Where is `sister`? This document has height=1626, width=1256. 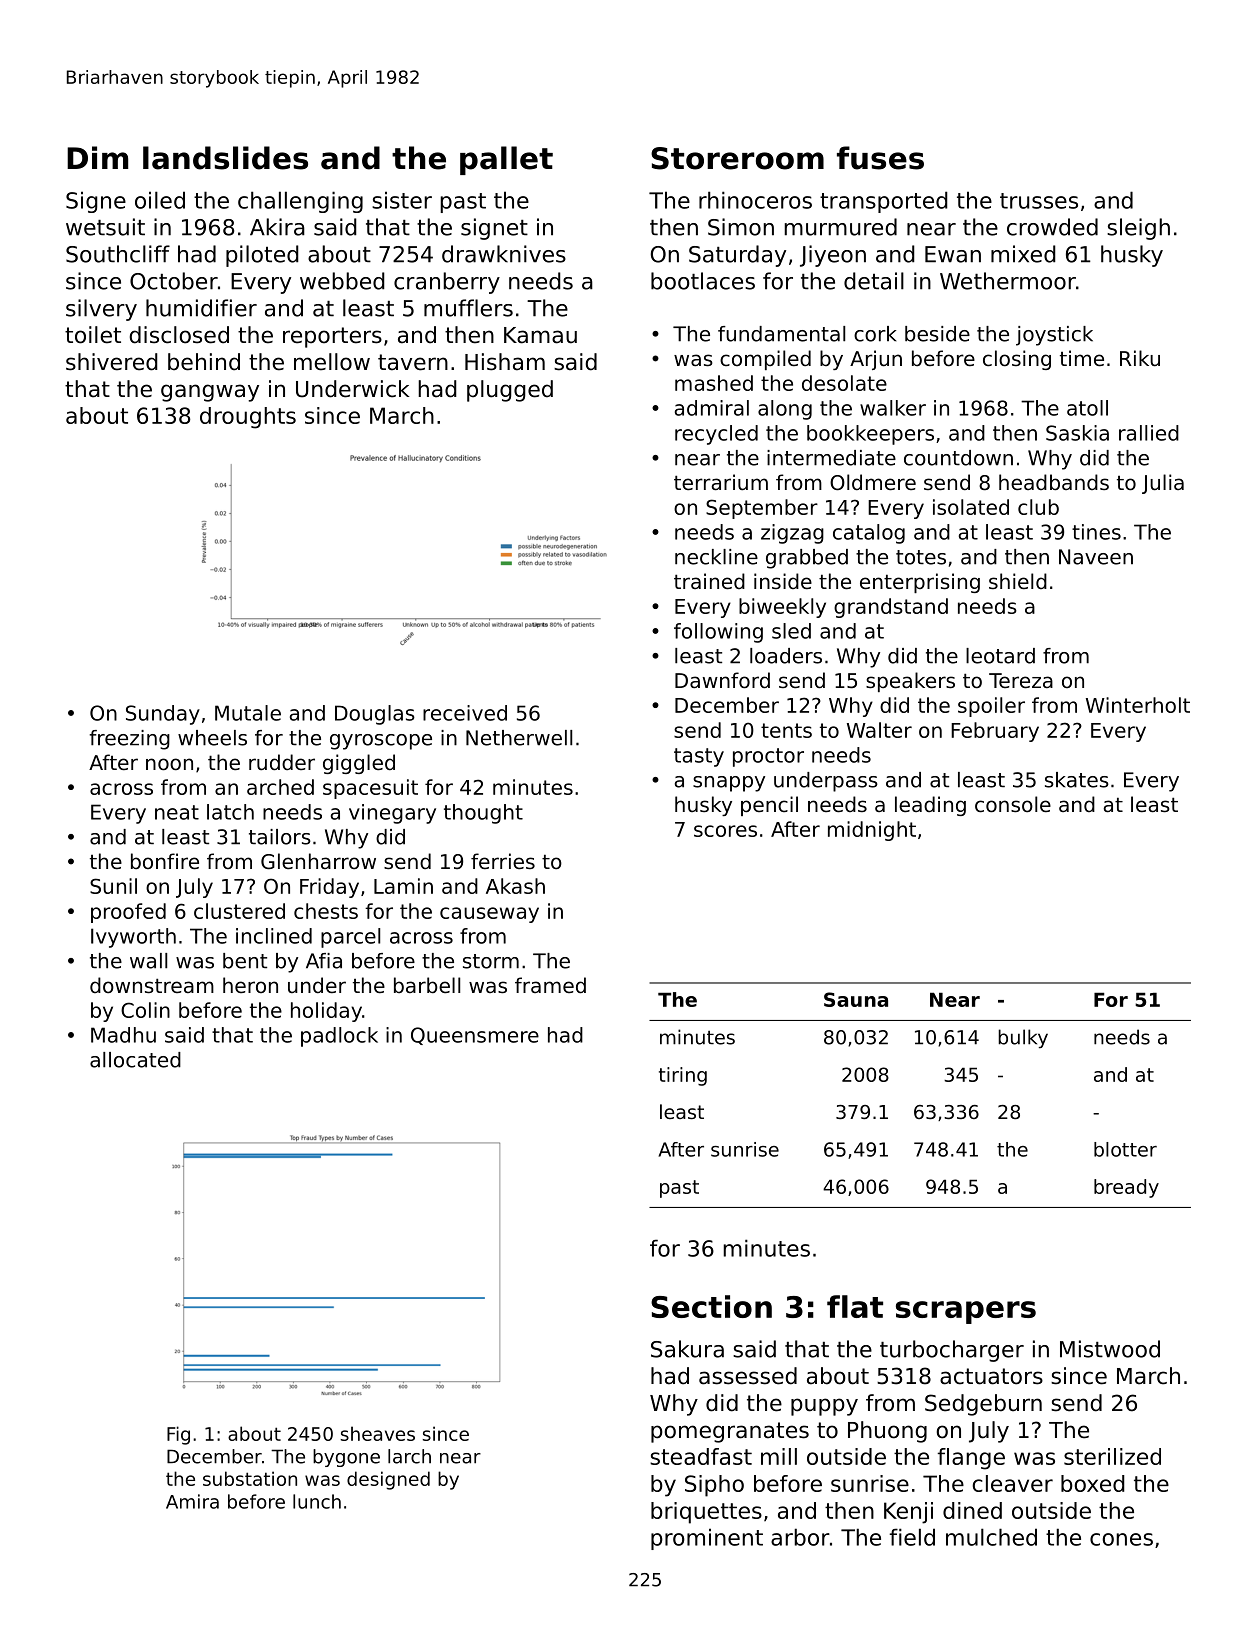
sister is located at coordinates (402, 200).
